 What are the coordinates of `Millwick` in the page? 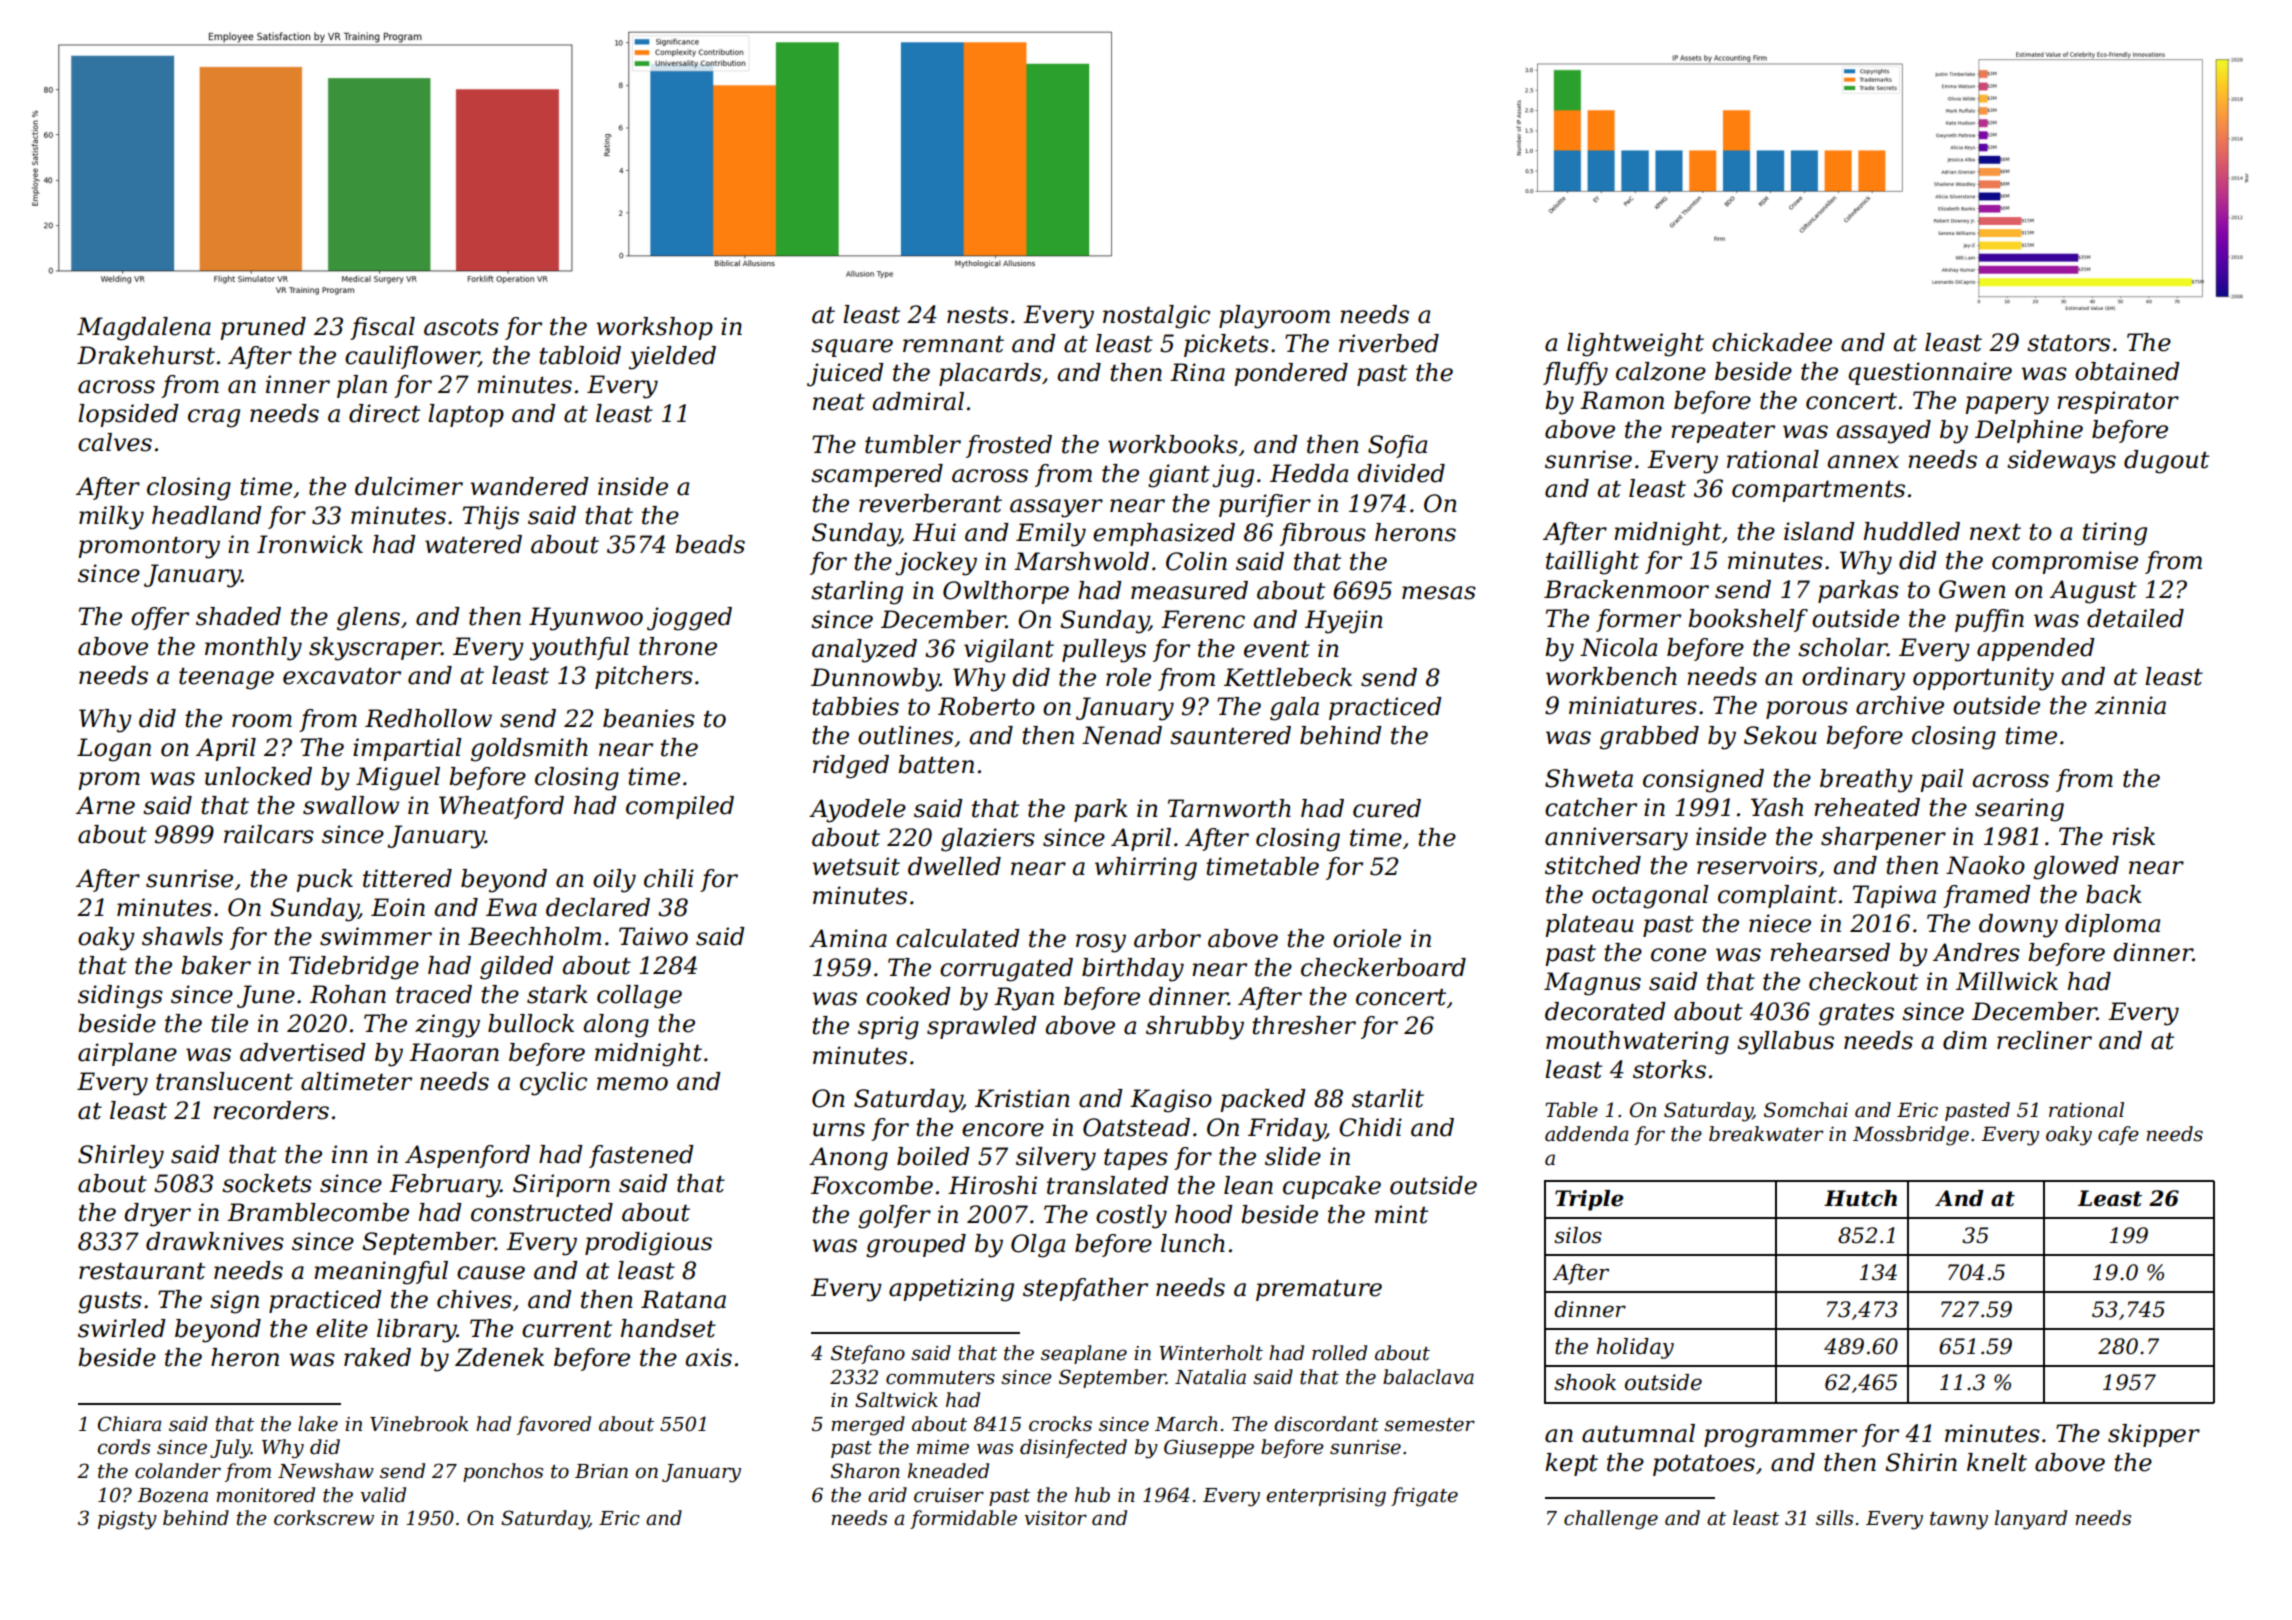 It's located at (2007, 981).
